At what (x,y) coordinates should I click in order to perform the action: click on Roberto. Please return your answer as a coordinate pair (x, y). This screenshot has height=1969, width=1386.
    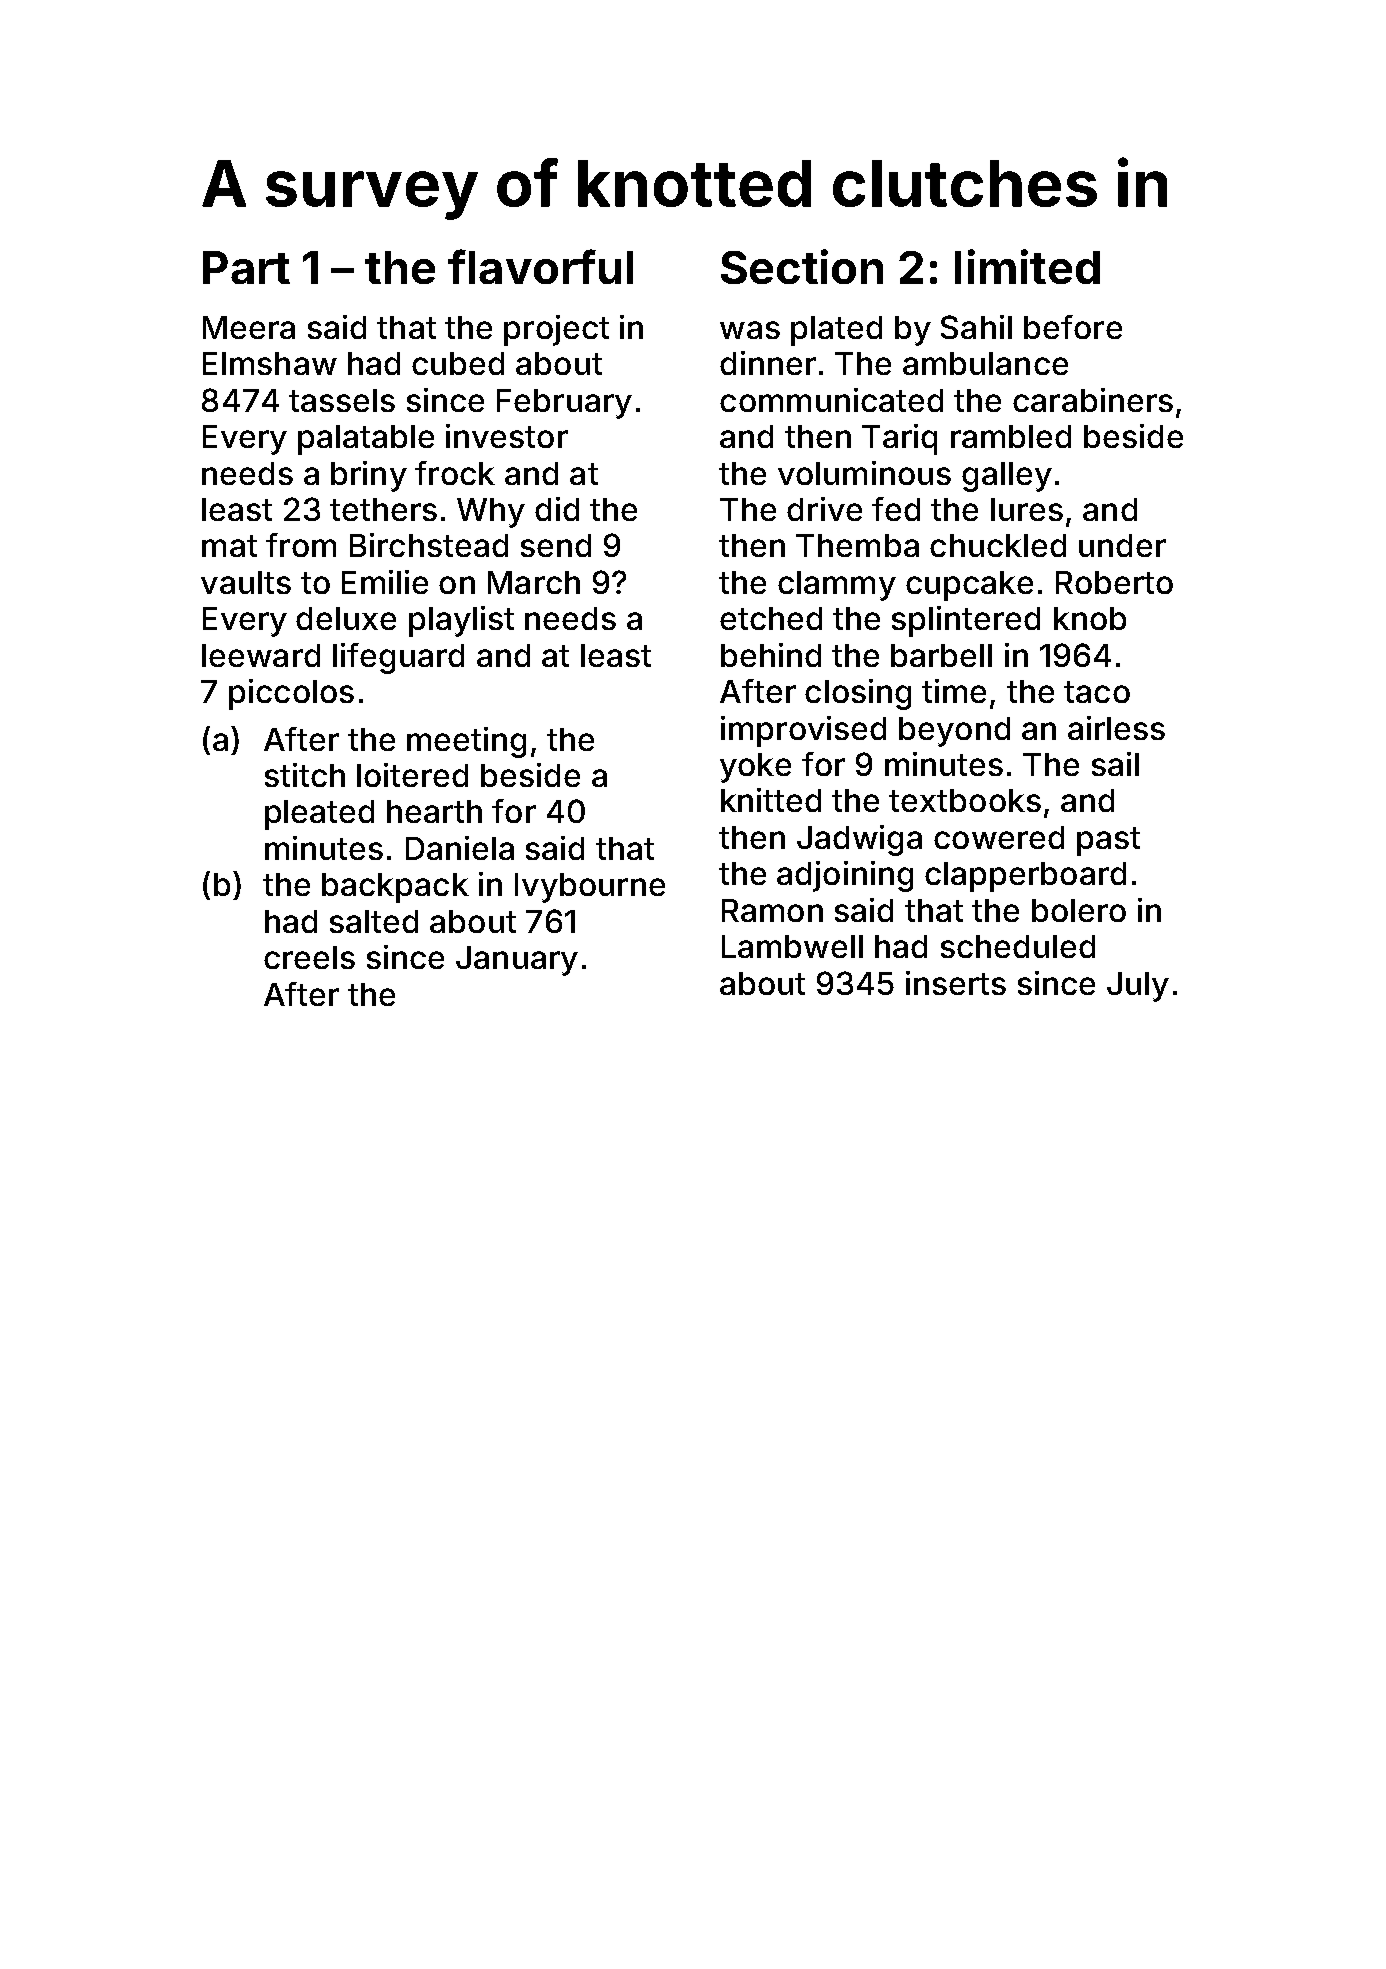
    Looking at the image, I should click on (1114, 582).
